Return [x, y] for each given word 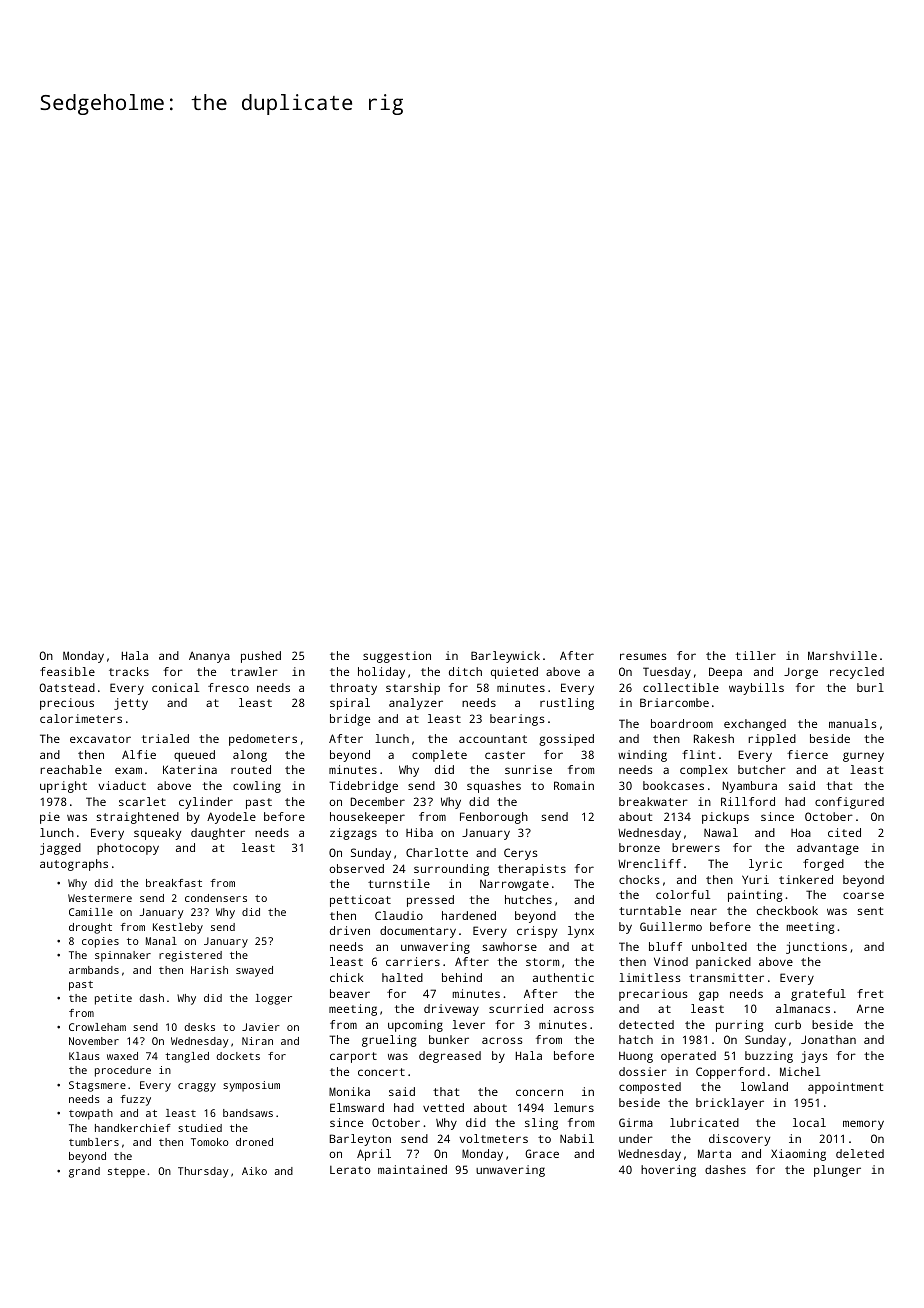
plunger [837, 1171]
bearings [517, 720]
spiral [350, 704]
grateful [818, 995]
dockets [238, 1056]
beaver [350, 993]
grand [84, 1172]
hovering [668, 1171]
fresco [228, 687]
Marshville [842, 655]
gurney [863, 757]
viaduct [122, 785]
